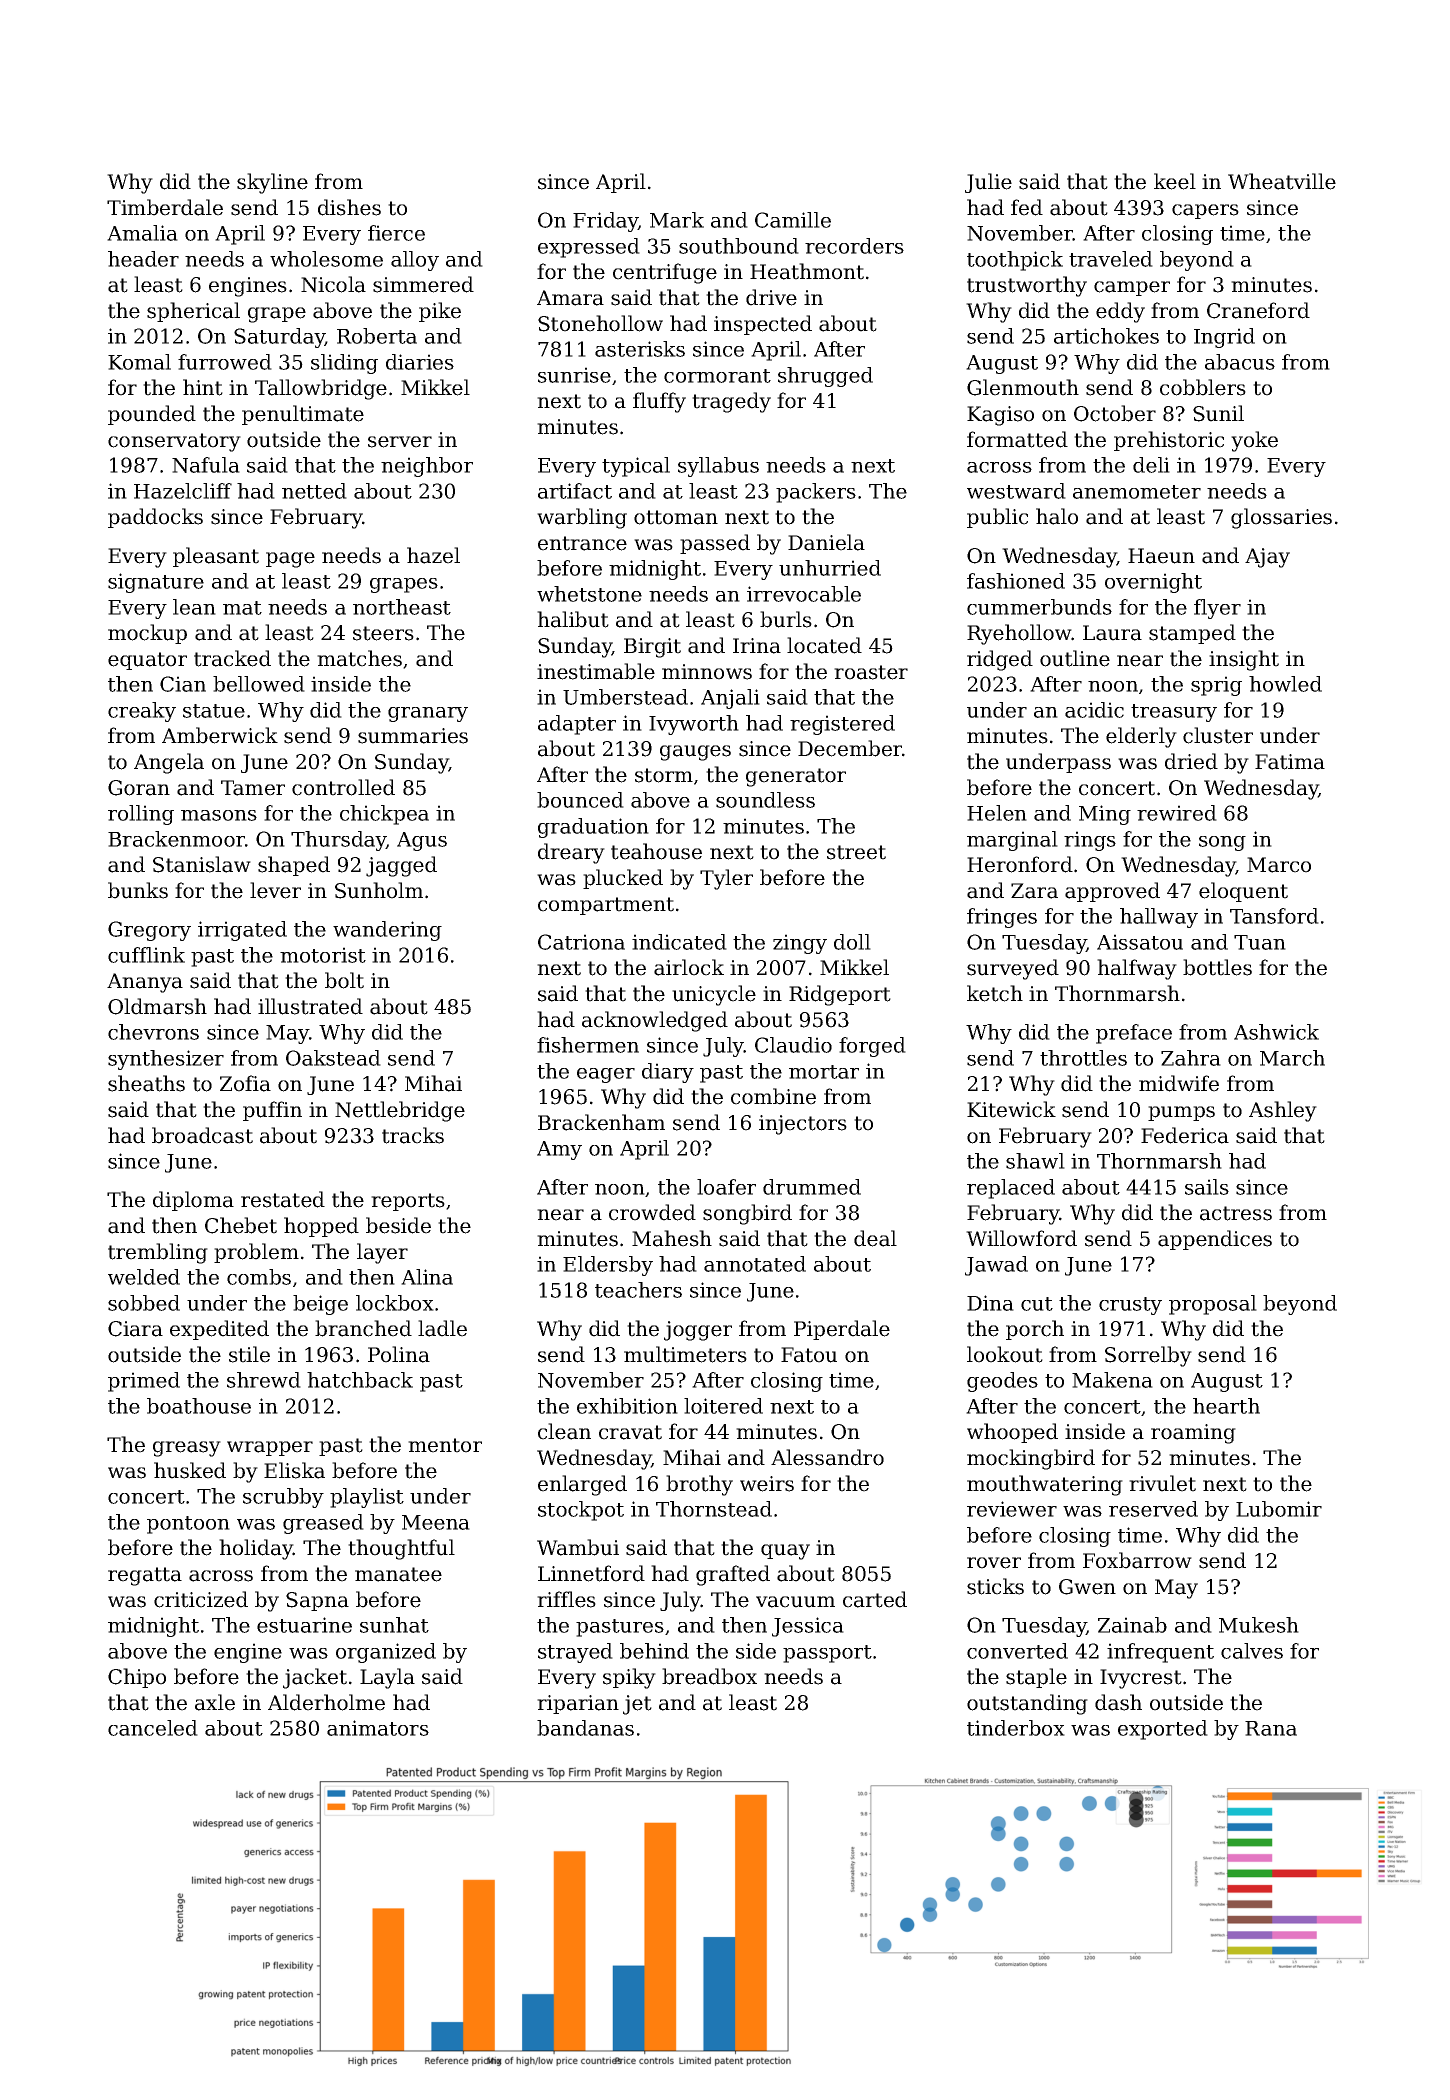 The height and width of the document is (2100, 1450). I want to click on recorders, so click(854, 246).
